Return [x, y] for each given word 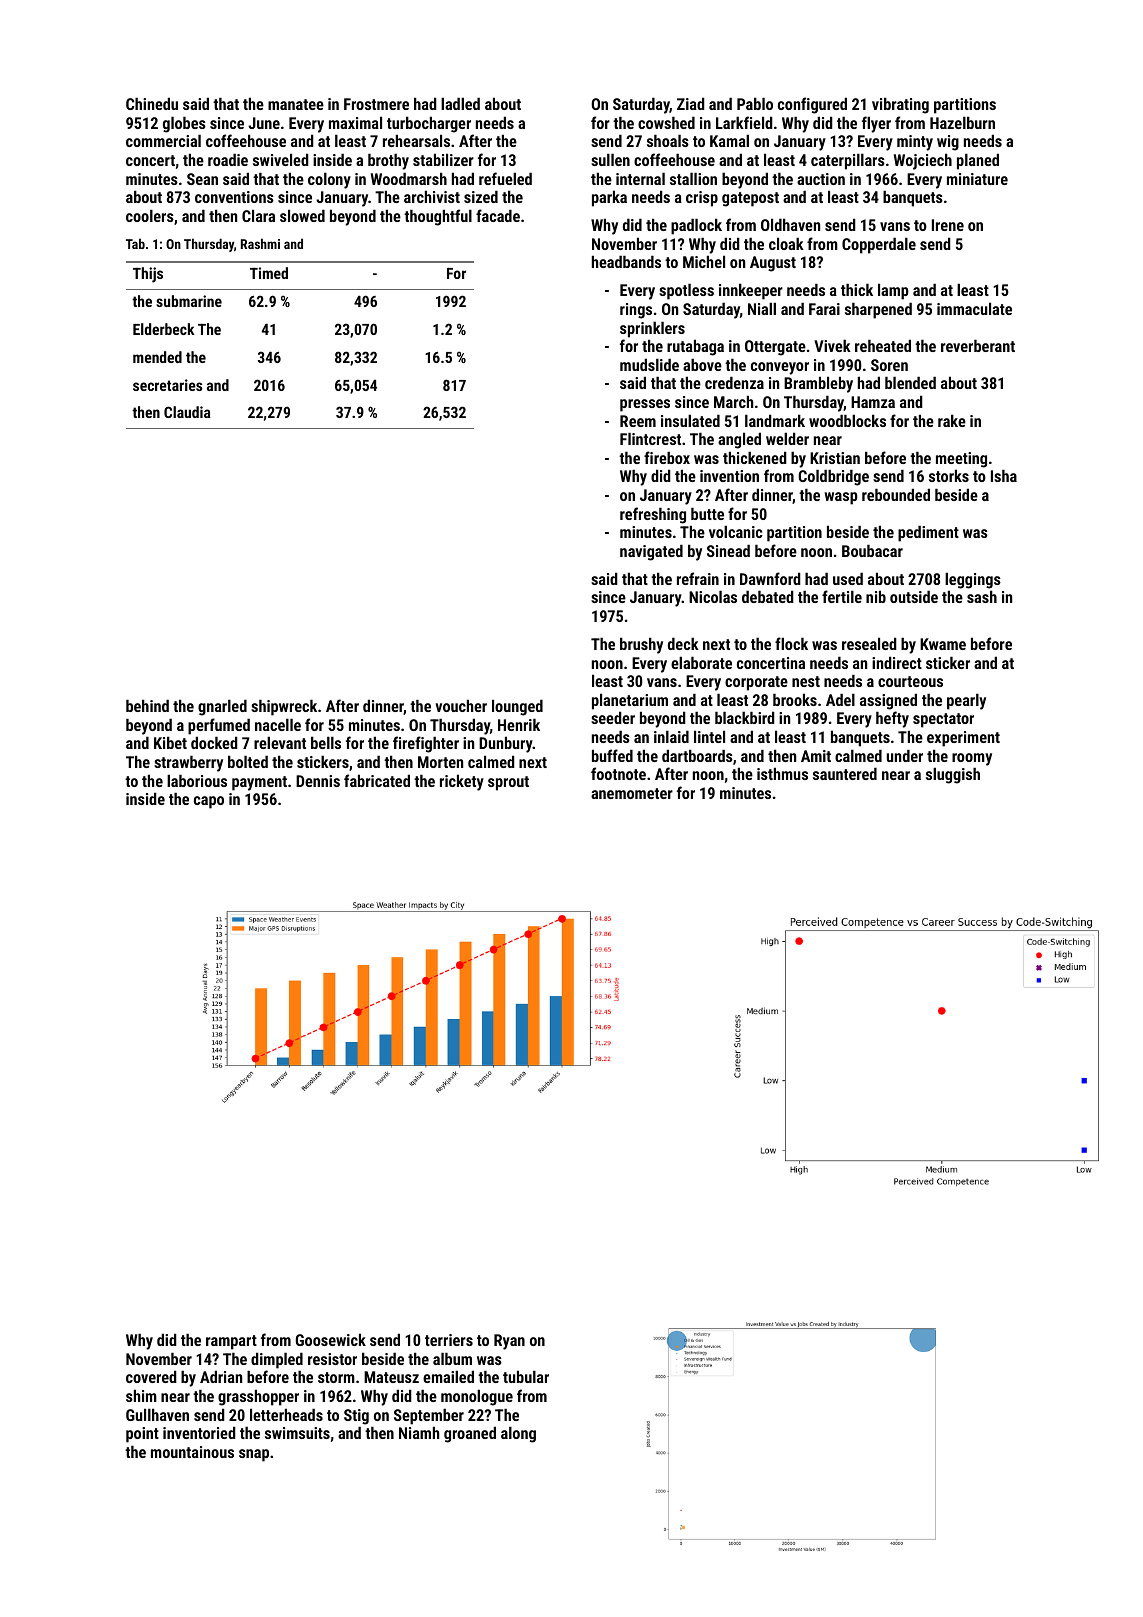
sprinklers [652, 329]
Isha [1004, 475]
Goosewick [331, 1339]
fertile [842, 596]
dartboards [697, 755]
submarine [189, 301]
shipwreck [284, 707]
